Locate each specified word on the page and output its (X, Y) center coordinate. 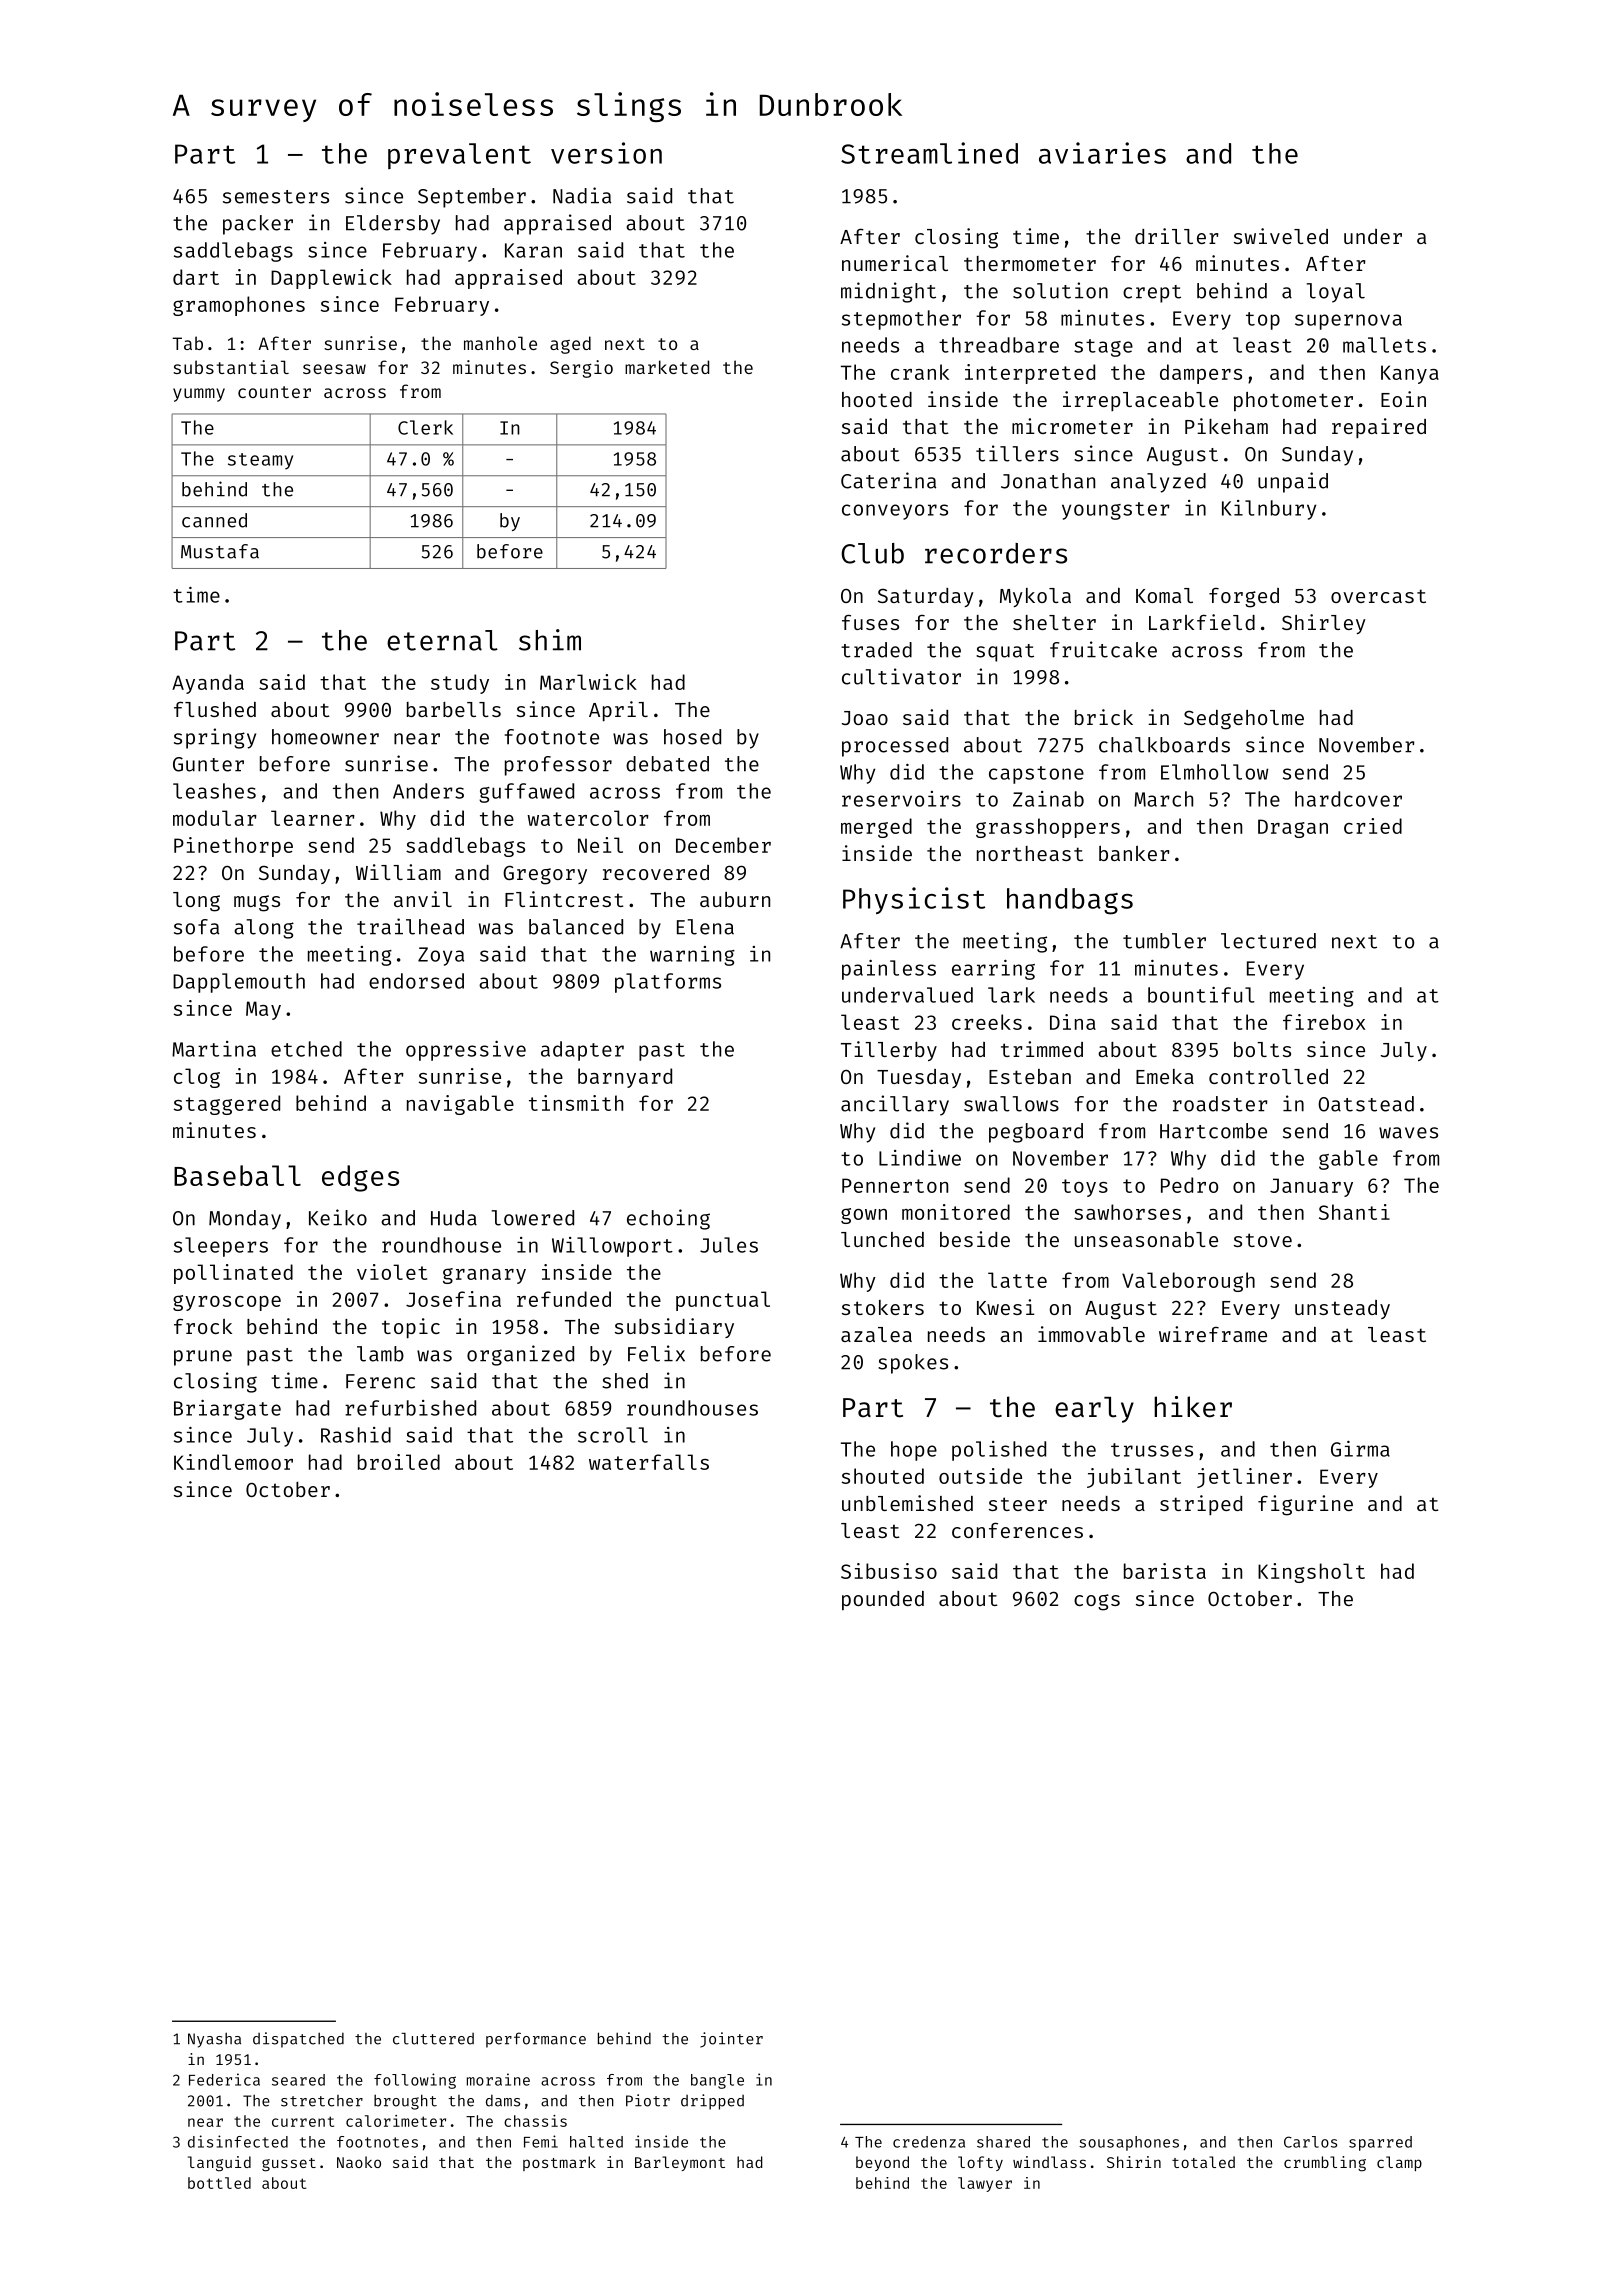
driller (1176, 236)
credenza (929, 2142)
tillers (1017, 453)
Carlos (1310, 2142)
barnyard (625, 1078)
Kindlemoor (233, 1462)
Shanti (1354, 1212)
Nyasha (214, 2040)
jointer (731, 2040)
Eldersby (393, 225)
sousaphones (1129, 2143)
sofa (196, 927)
